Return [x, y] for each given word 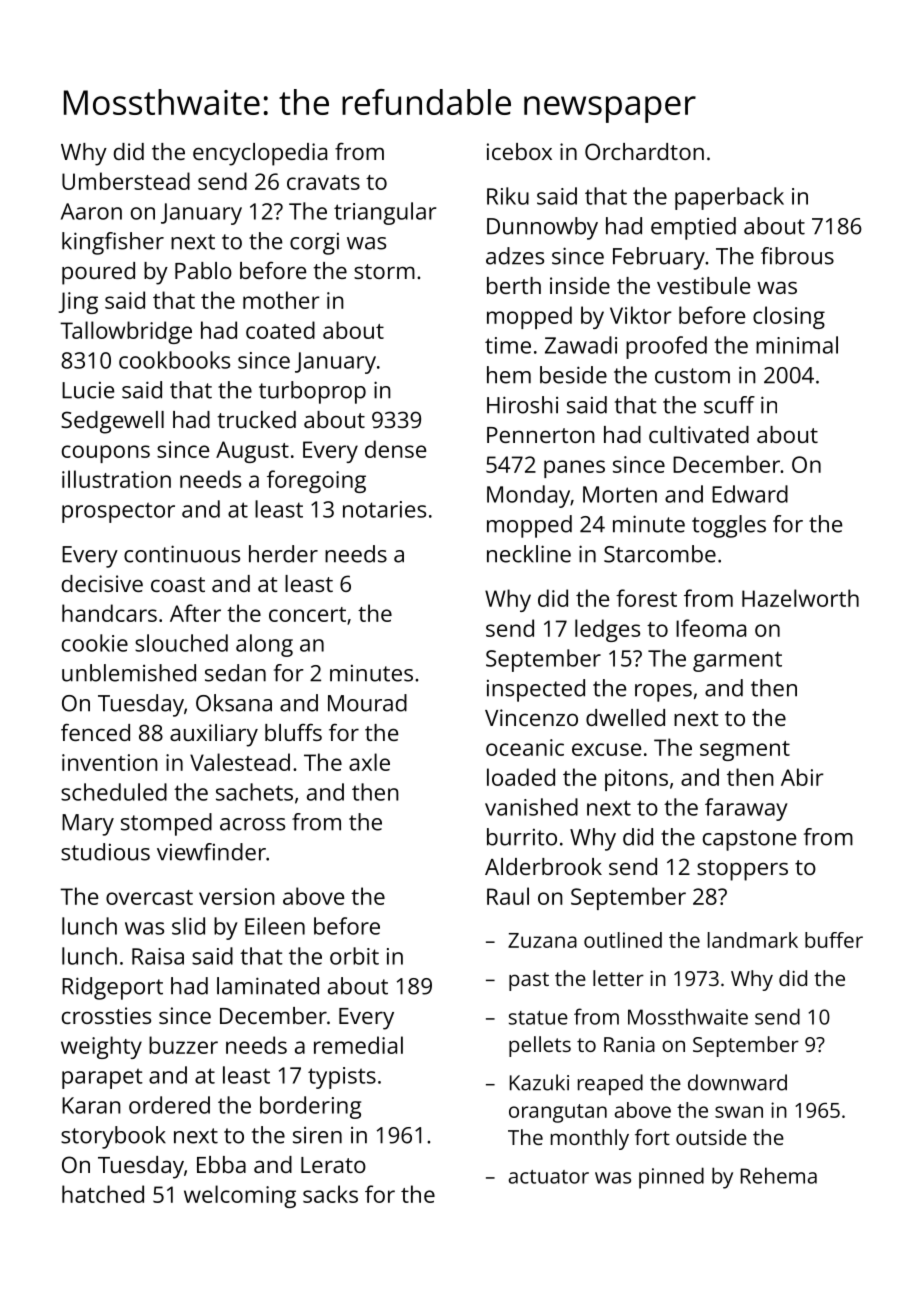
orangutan [558, 1113]
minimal [797, 345]
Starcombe [660, 554]
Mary [88, 825]
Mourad [367, 703]
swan [739, 1112]
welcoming [240, 1196]
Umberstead [126, 181]
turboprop [312, 392]
